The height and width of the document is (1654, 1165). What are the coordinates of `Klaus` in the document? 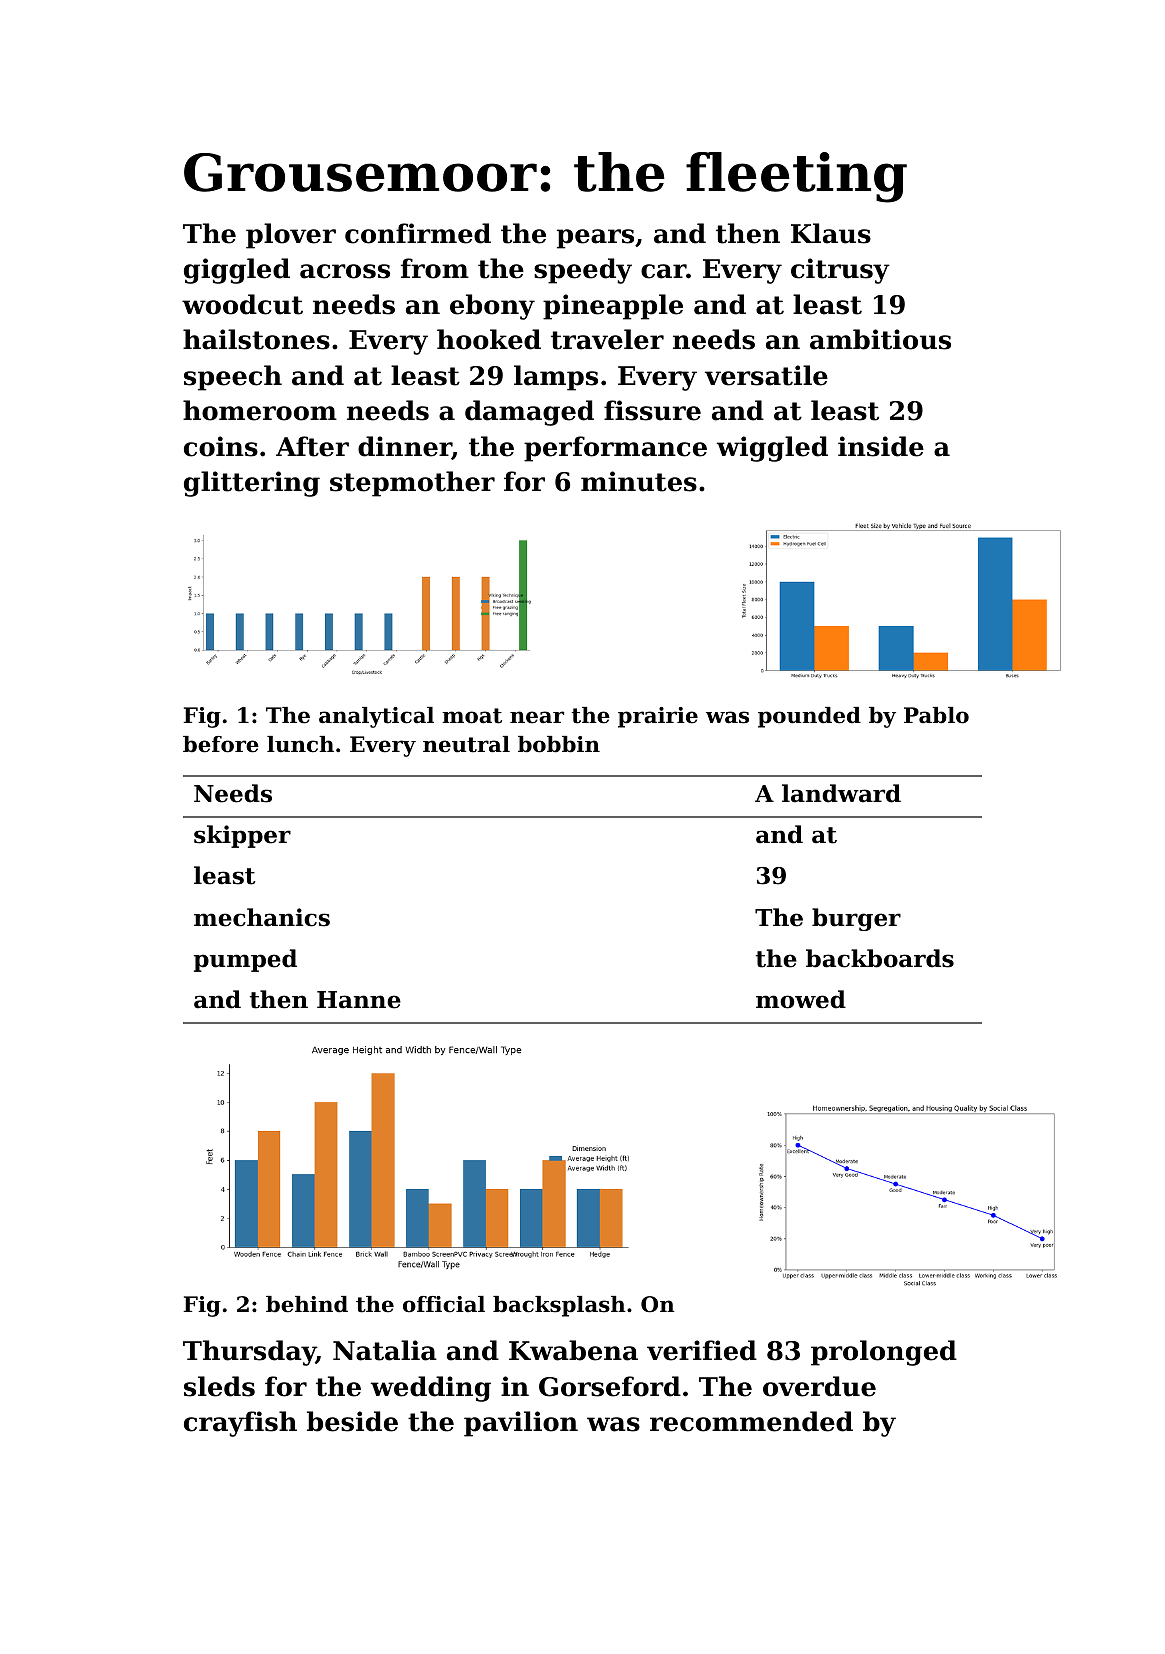 It's located at (831, 233).
